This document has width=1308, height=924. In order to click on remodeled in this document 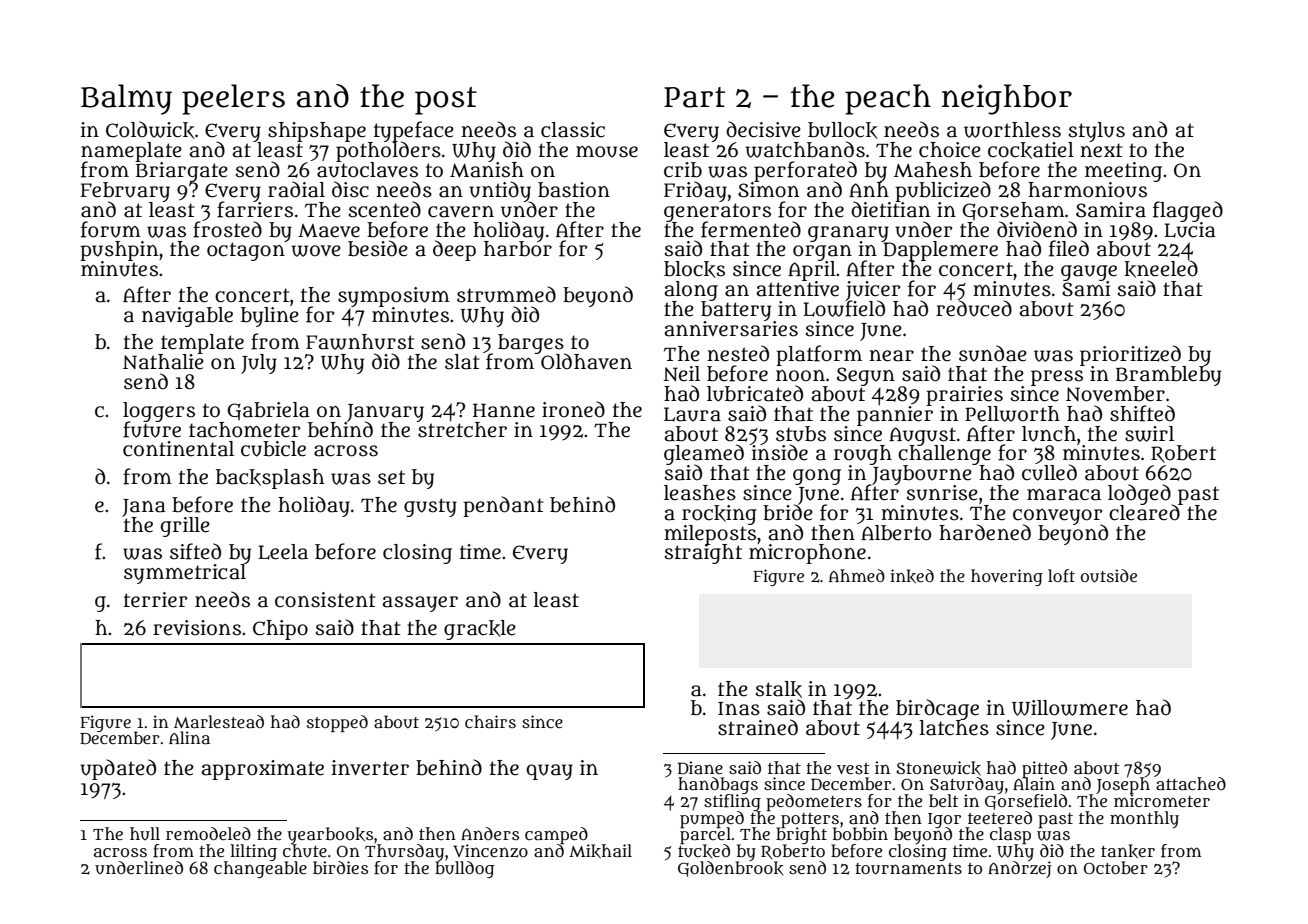, I will do `click(208, 833)`.
